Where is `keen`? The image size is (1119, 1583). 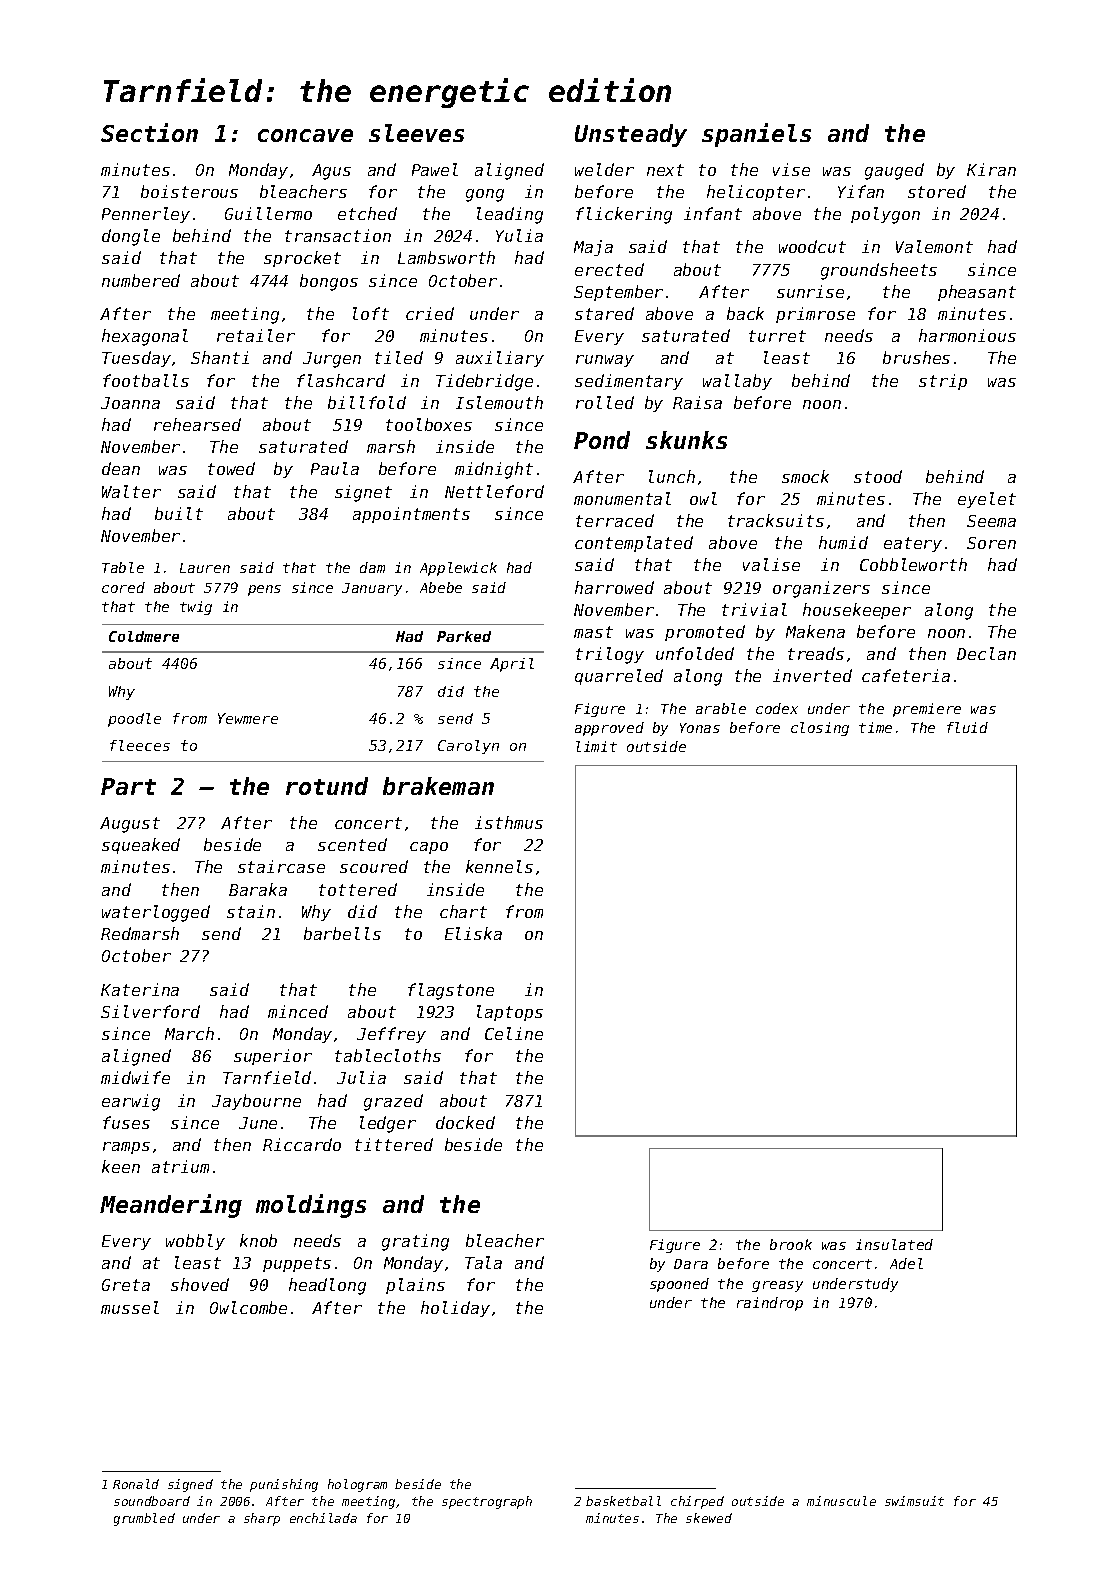
keen is located at coordinates (121, 1166).
